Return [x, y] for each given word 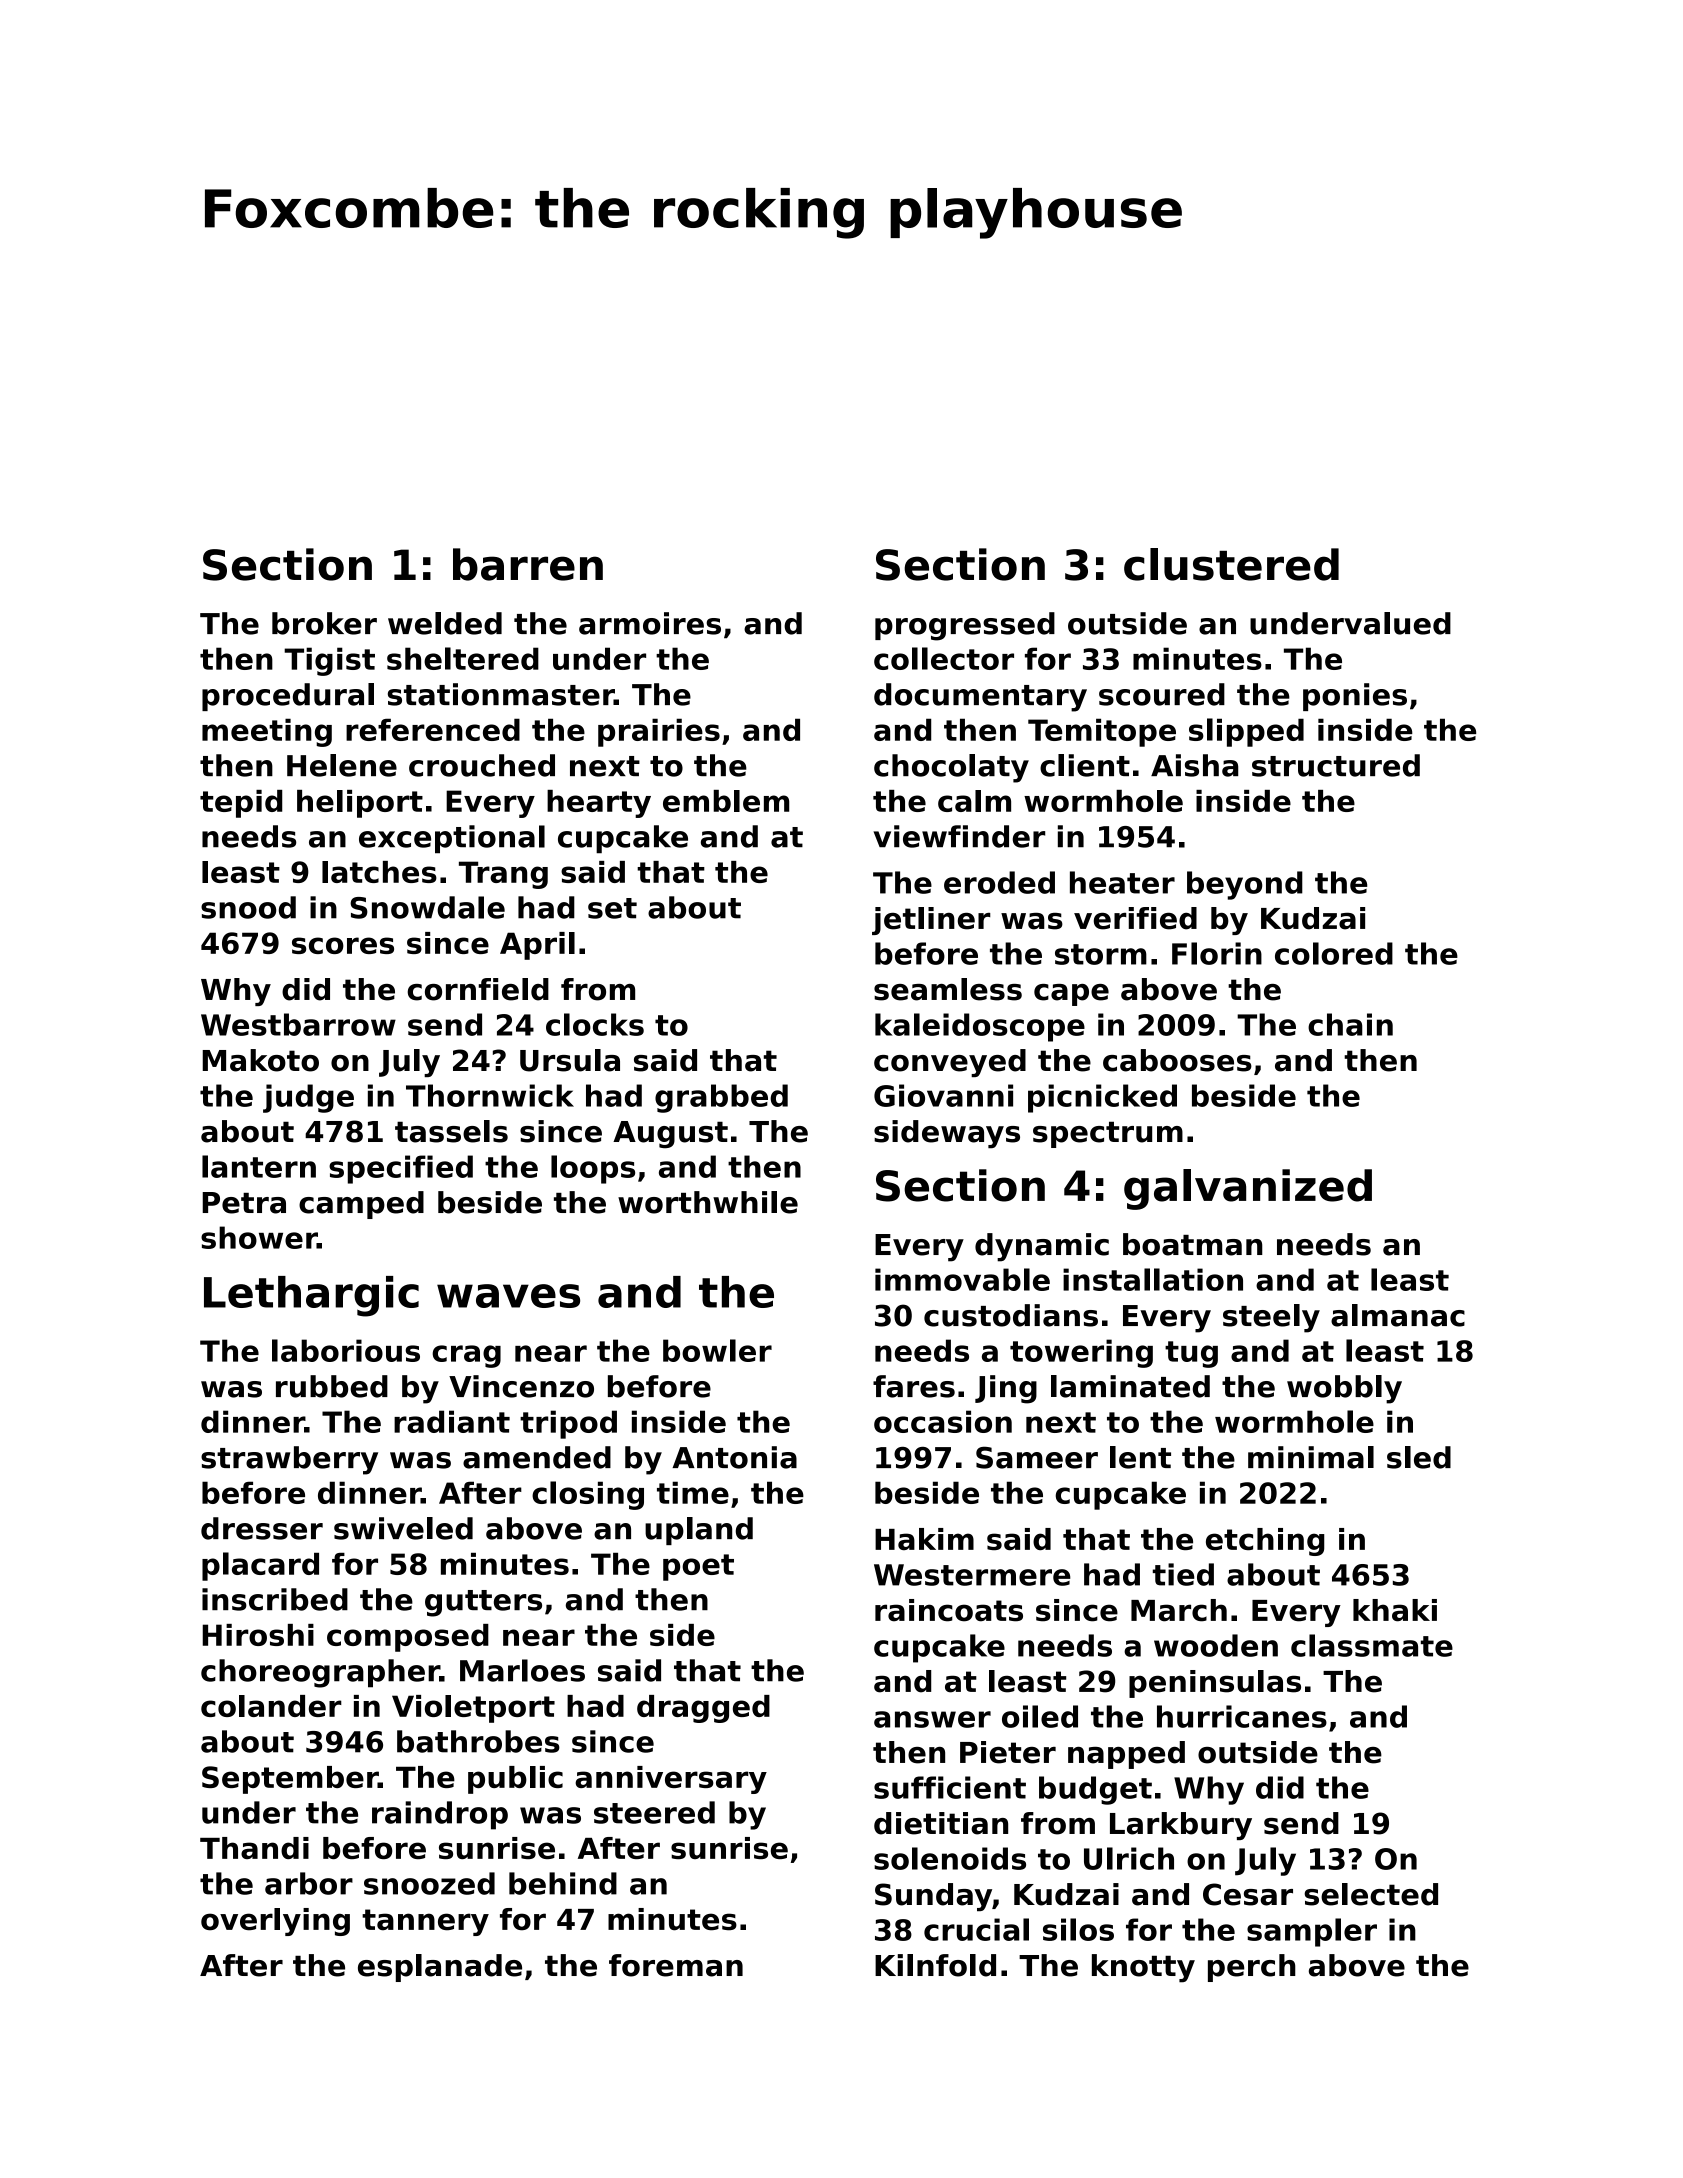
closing [588, 1495]
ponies [1355, 697]
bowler [717, 1350]
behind [563, 1883]
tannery [425, 1922]
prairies [659, 732]
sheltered [463, 658]
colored [1334, 953]
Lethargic [311, 1296]
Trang [503, 875]
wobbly [1344, 1389]
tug [1191, 1354]
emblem [726, 801]
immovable [962, 1279]
